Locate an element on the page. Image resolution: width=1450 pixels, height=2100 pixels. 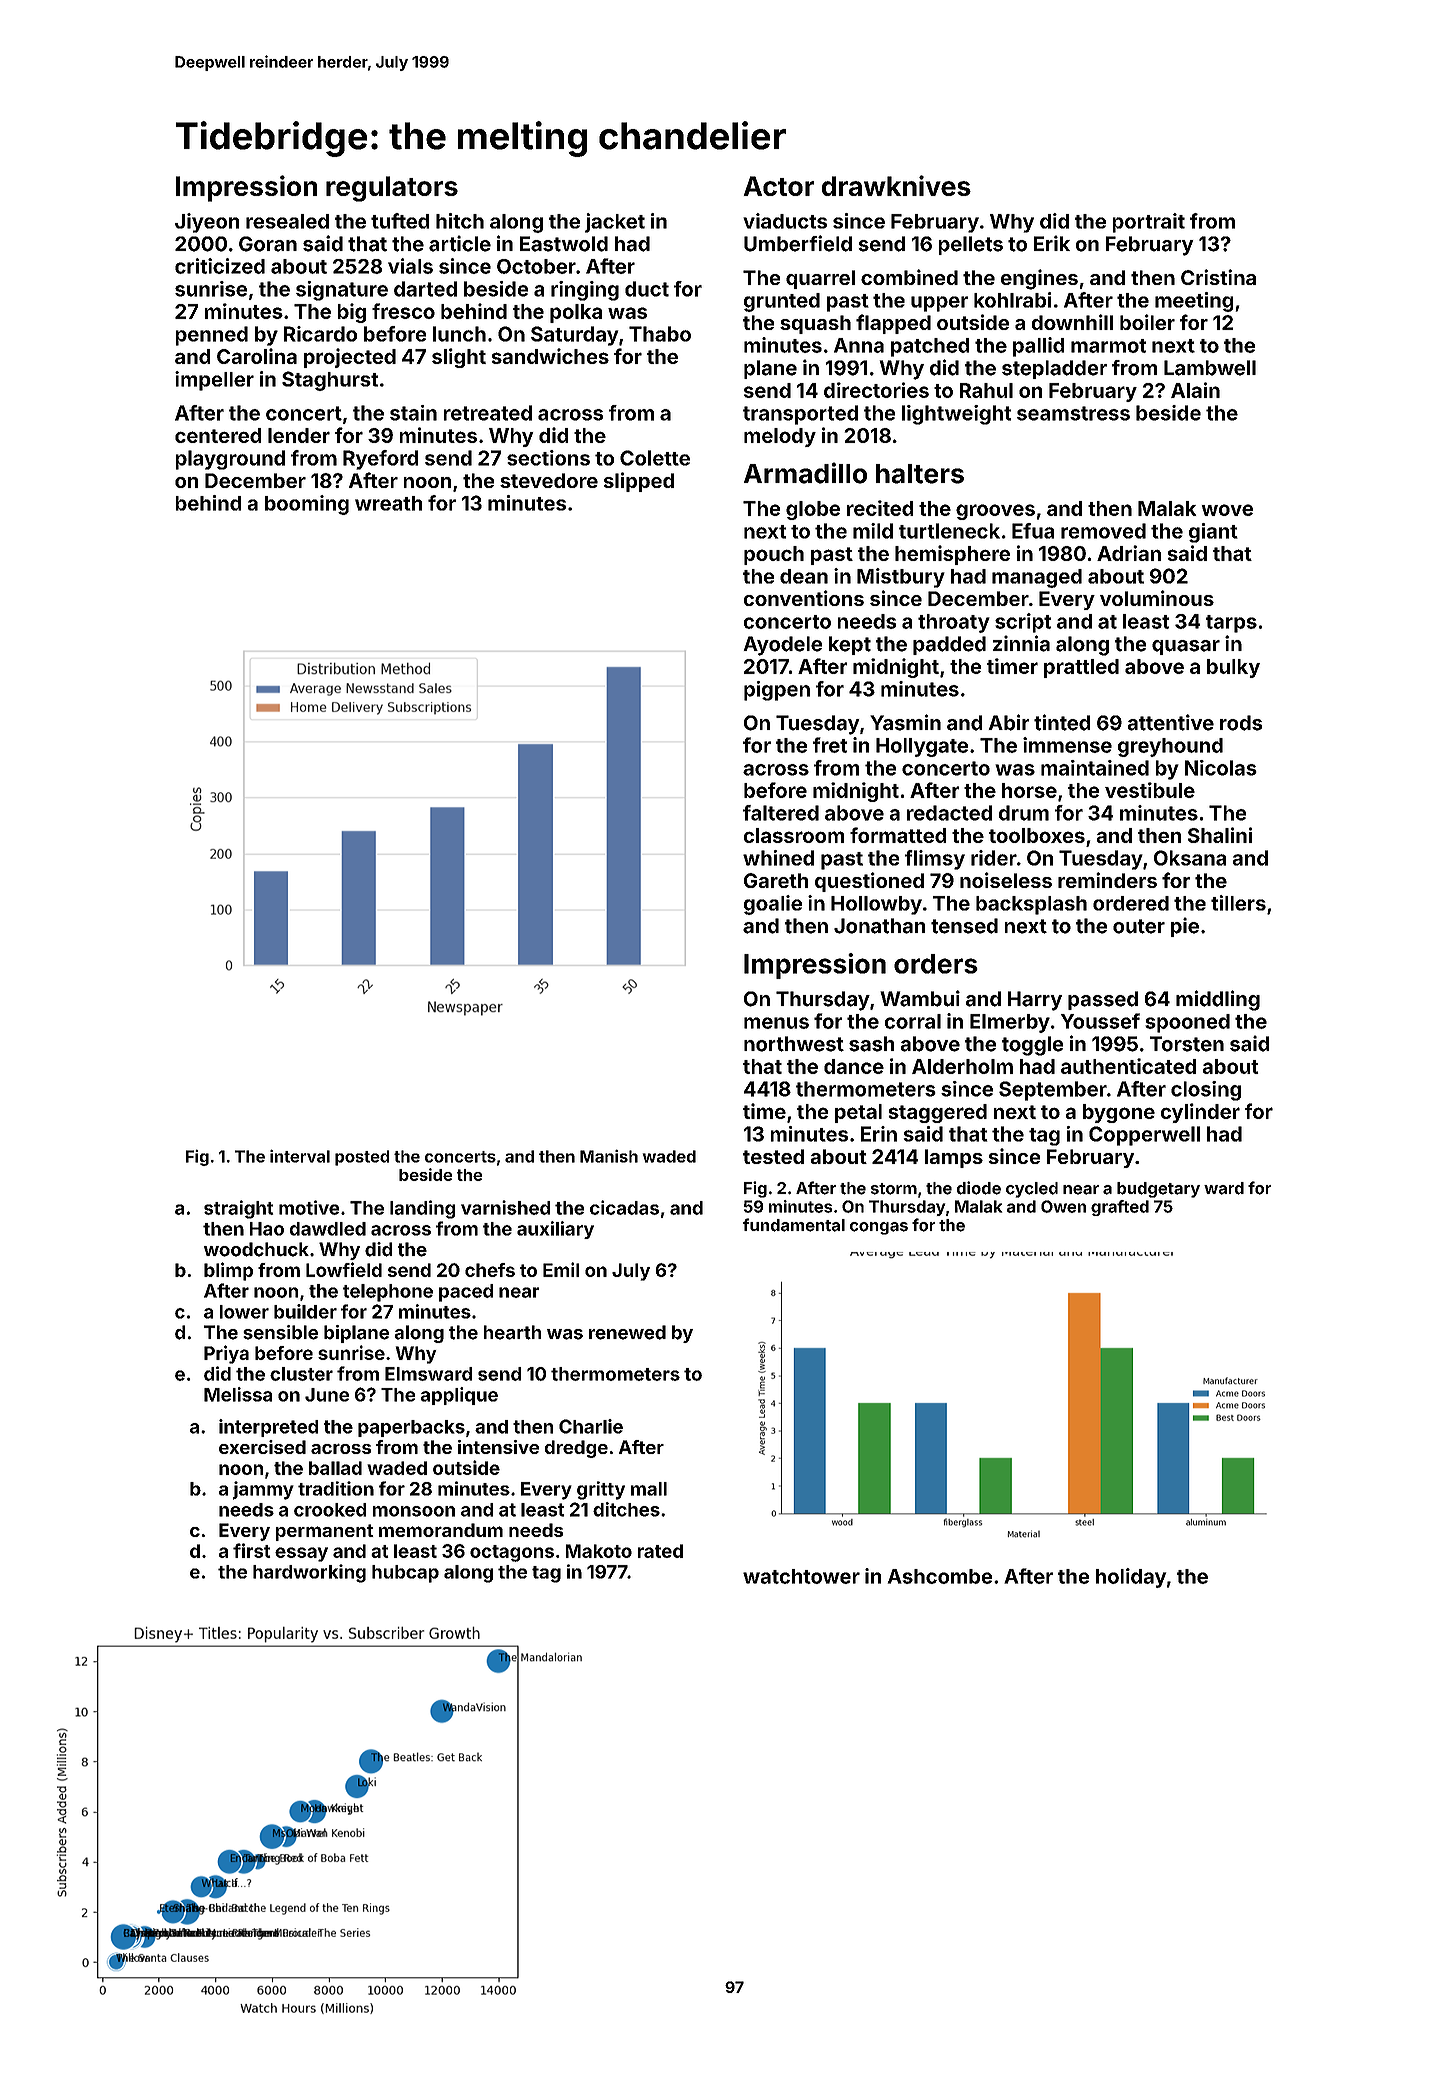
tested is located at coordinates (773, 1156).
